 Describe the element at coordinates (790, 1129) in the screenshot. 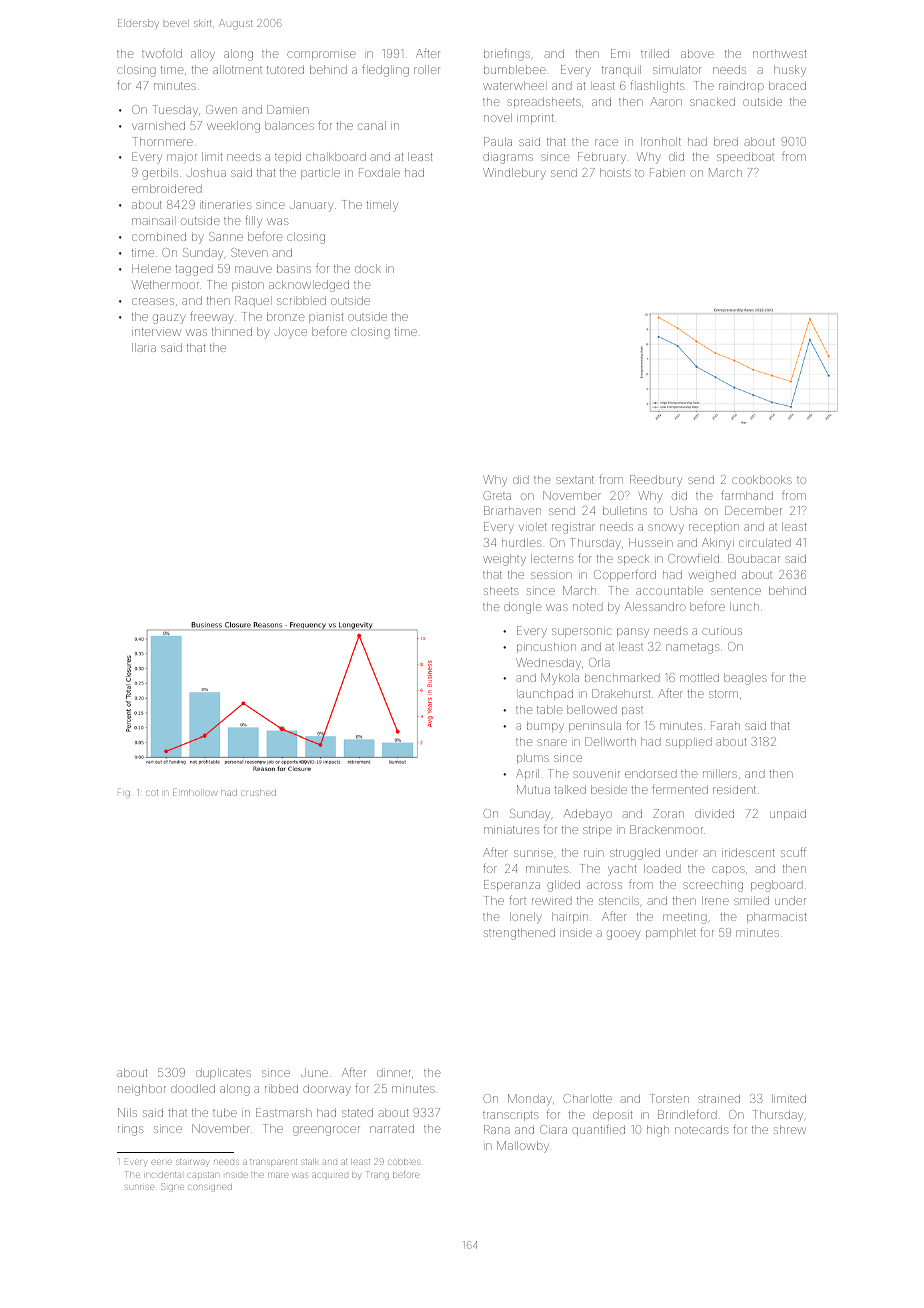

I see `shrew` at that location.
